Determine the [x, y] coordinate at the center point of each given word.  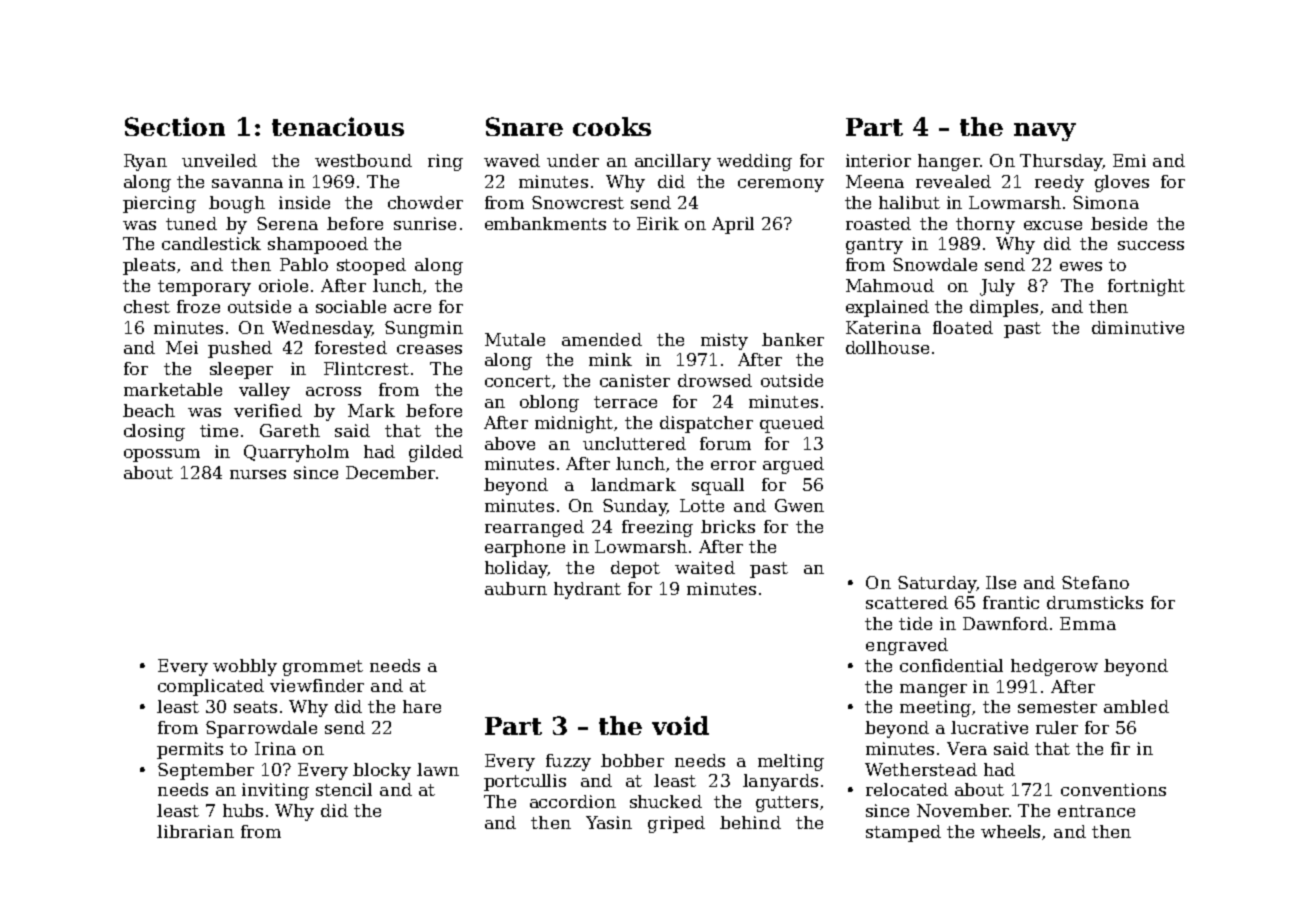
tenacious [338, 126]
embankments [545, 223]
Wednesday [322, 329]
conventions [1113, 789]
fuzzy [568, 762]
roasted [878, 223]
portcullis [525, 782]
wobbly [245, 667]
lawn [438, 769]
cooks [612, 126]
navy [1045, 132]
